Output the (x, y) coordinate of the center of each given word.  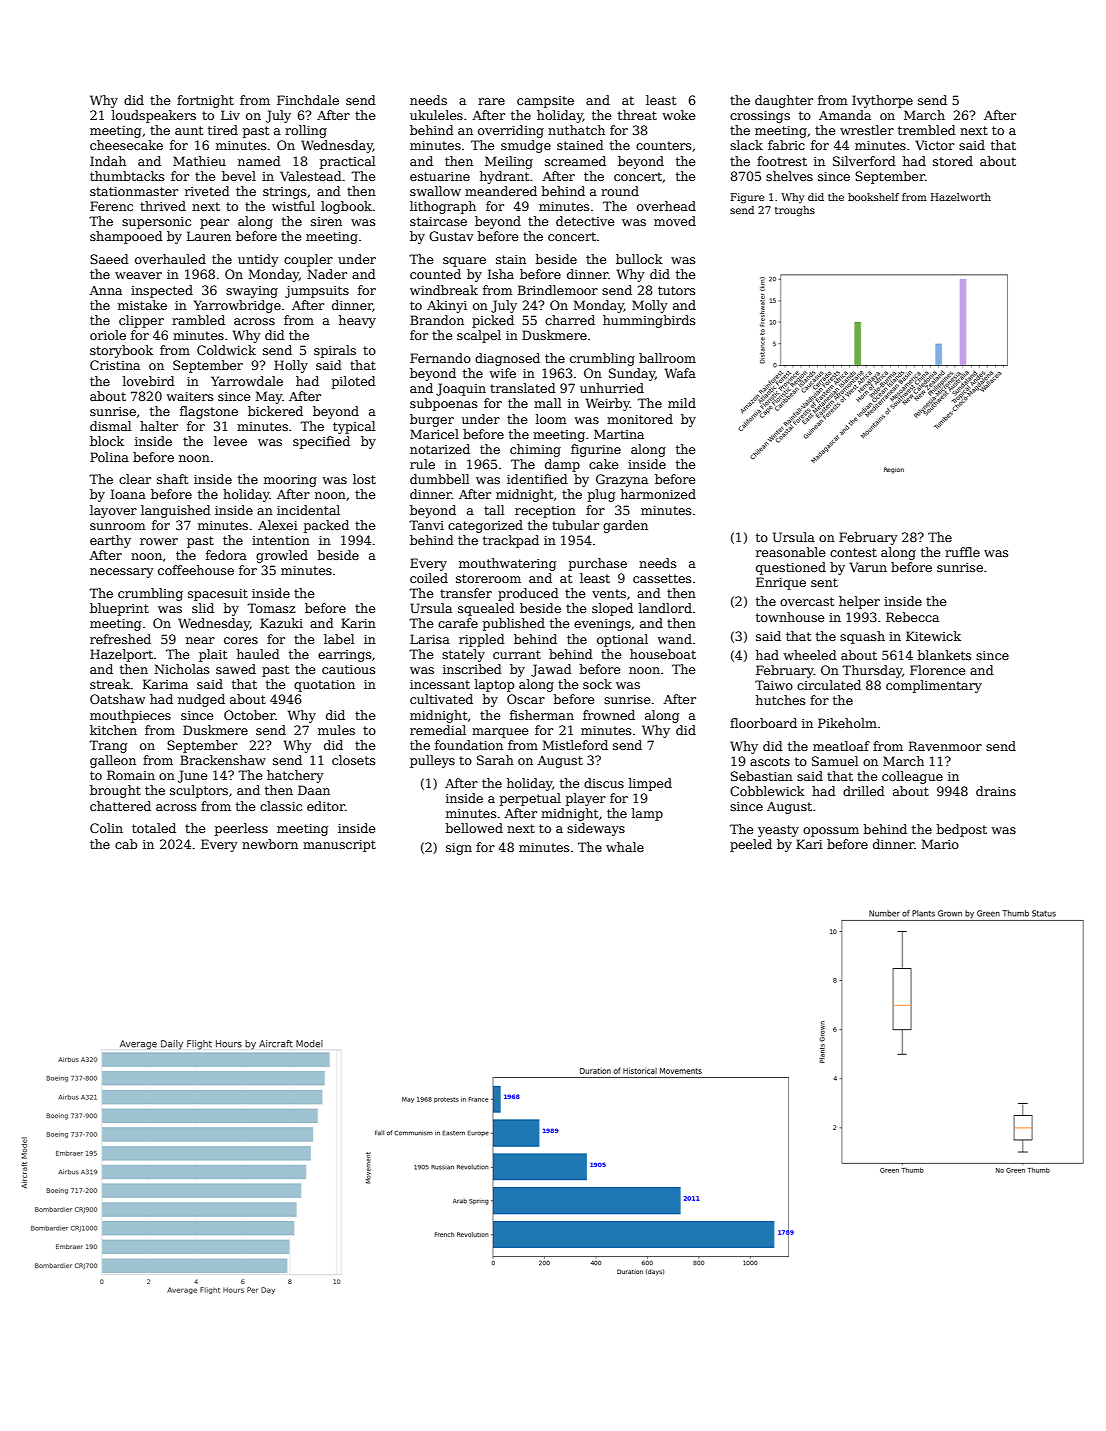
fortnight (205, 101)
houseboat (663, 654)
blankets (944, 655)
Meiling (509, 162)
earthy (110, 541)
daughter (784, 101)
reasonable (790, 552)
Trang (108, 746)
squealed (486, 609)
